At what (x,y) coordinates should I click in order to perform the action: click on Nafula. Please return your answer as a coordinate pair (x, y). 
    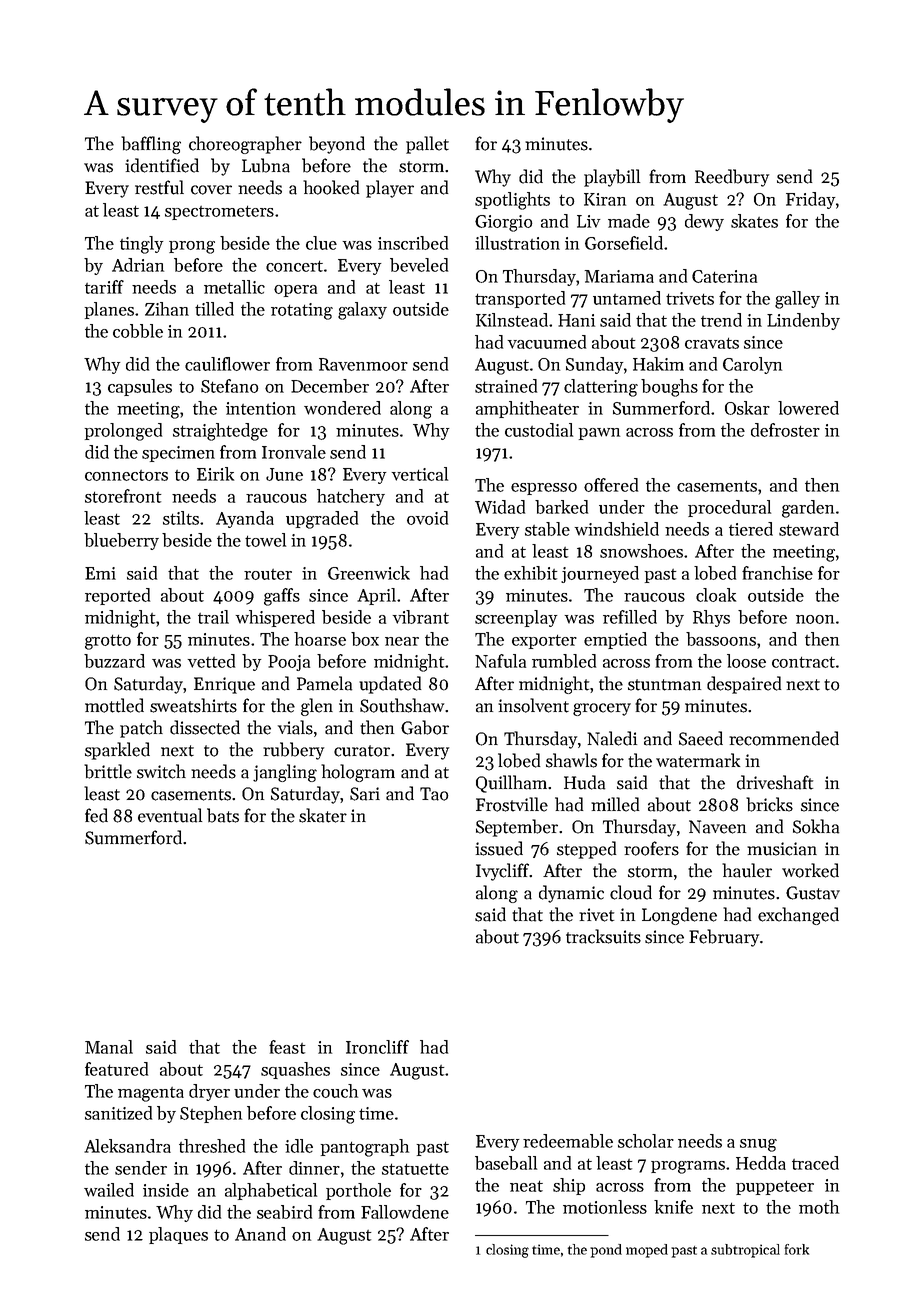
    Looking at the image, I should click on (500, 661).
